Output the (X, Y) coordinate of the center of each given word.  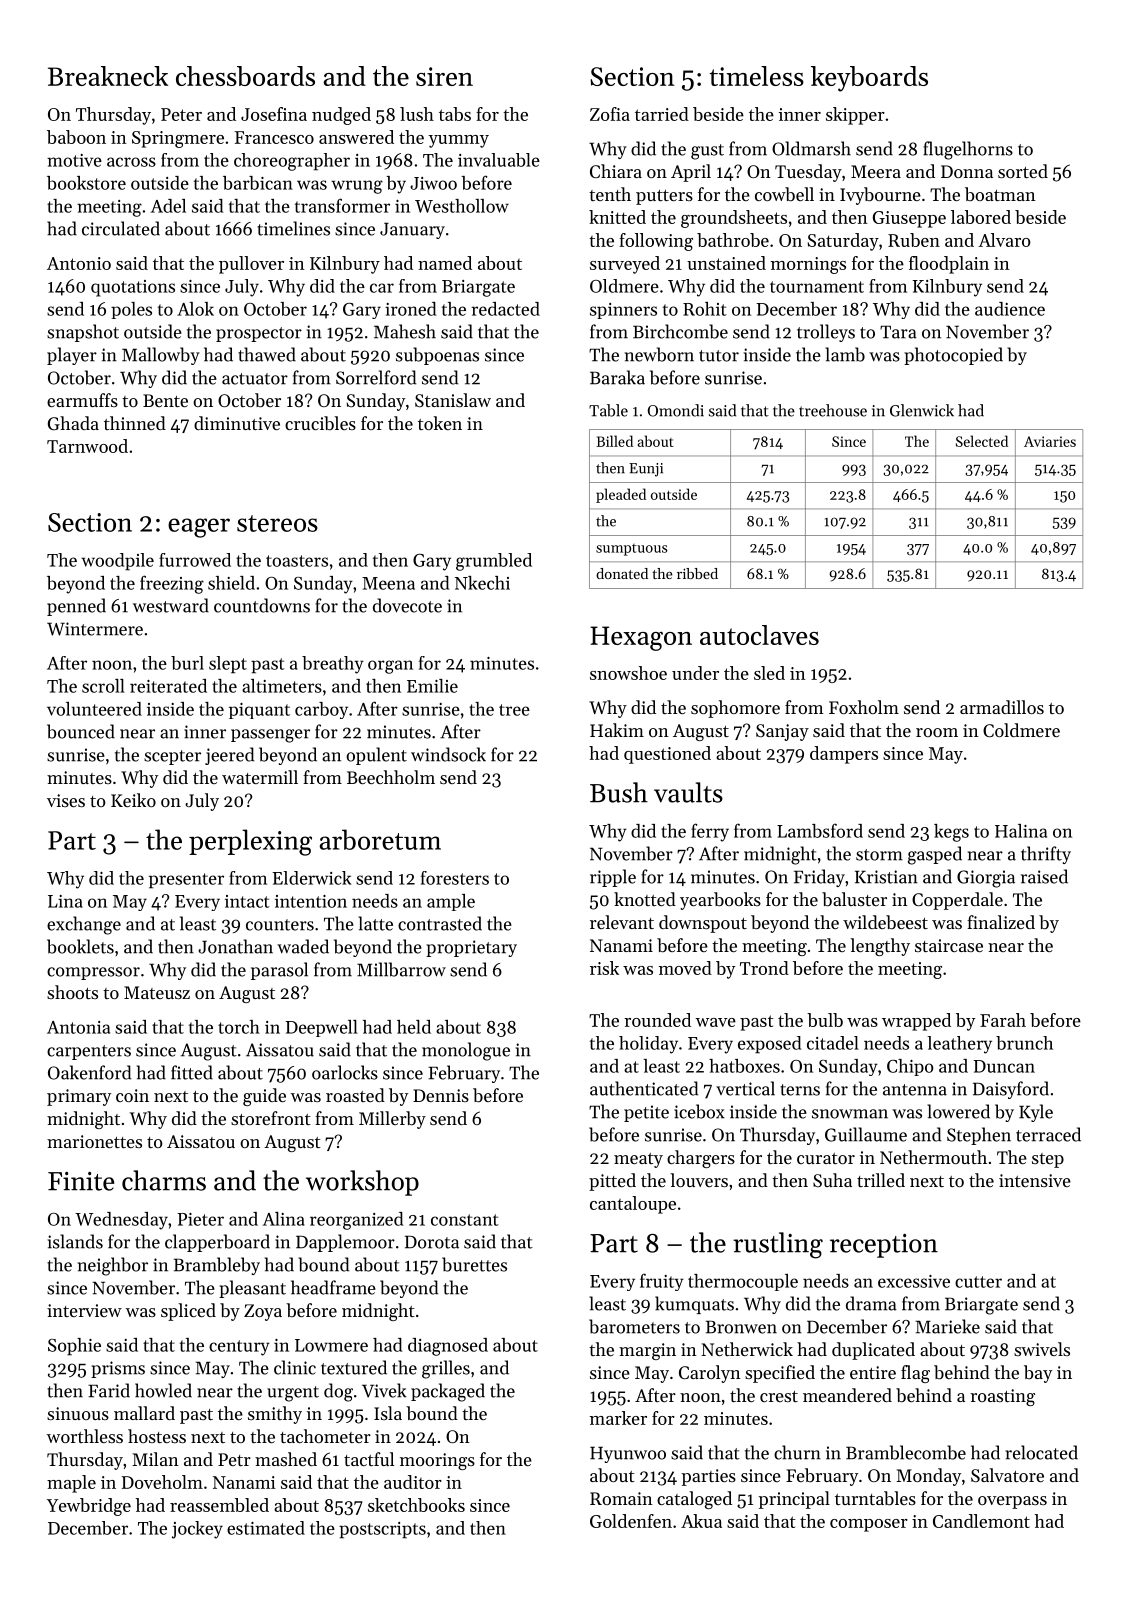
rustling (778, 1245)
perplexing (250, 842)
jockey (197, 1530)
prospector (259, 334)
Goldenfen (631, 1521)
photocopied (953, 356)
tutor (719, 356)
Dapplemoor (345, 1243)
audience (1010, 309)
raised (1044, 876)
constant (465, 1220)
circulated (121, 228)
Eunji (646, 470)
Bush (619, 792)
